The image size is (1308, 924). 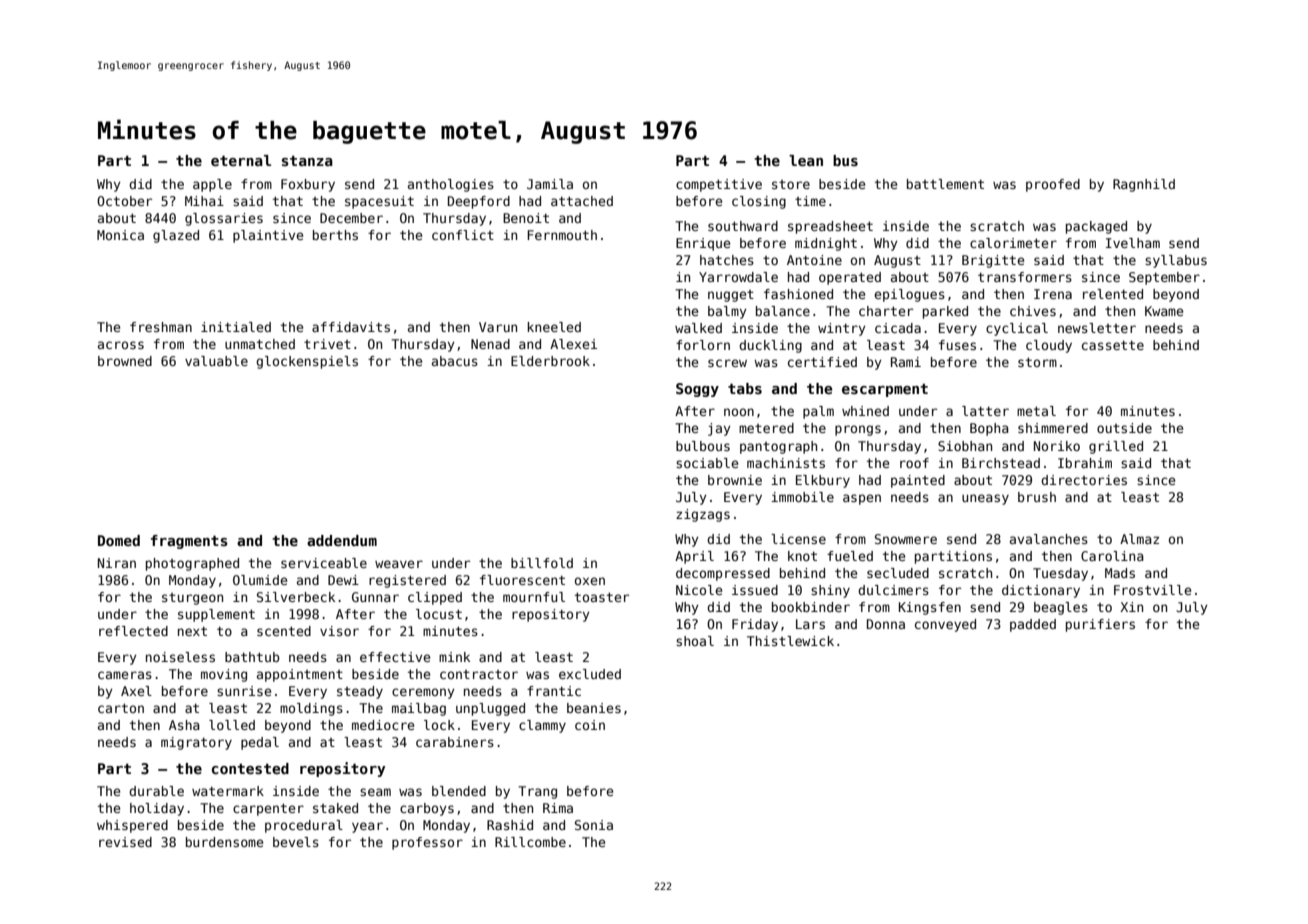 I want to click on eternal, so click(x=241, y=160).
